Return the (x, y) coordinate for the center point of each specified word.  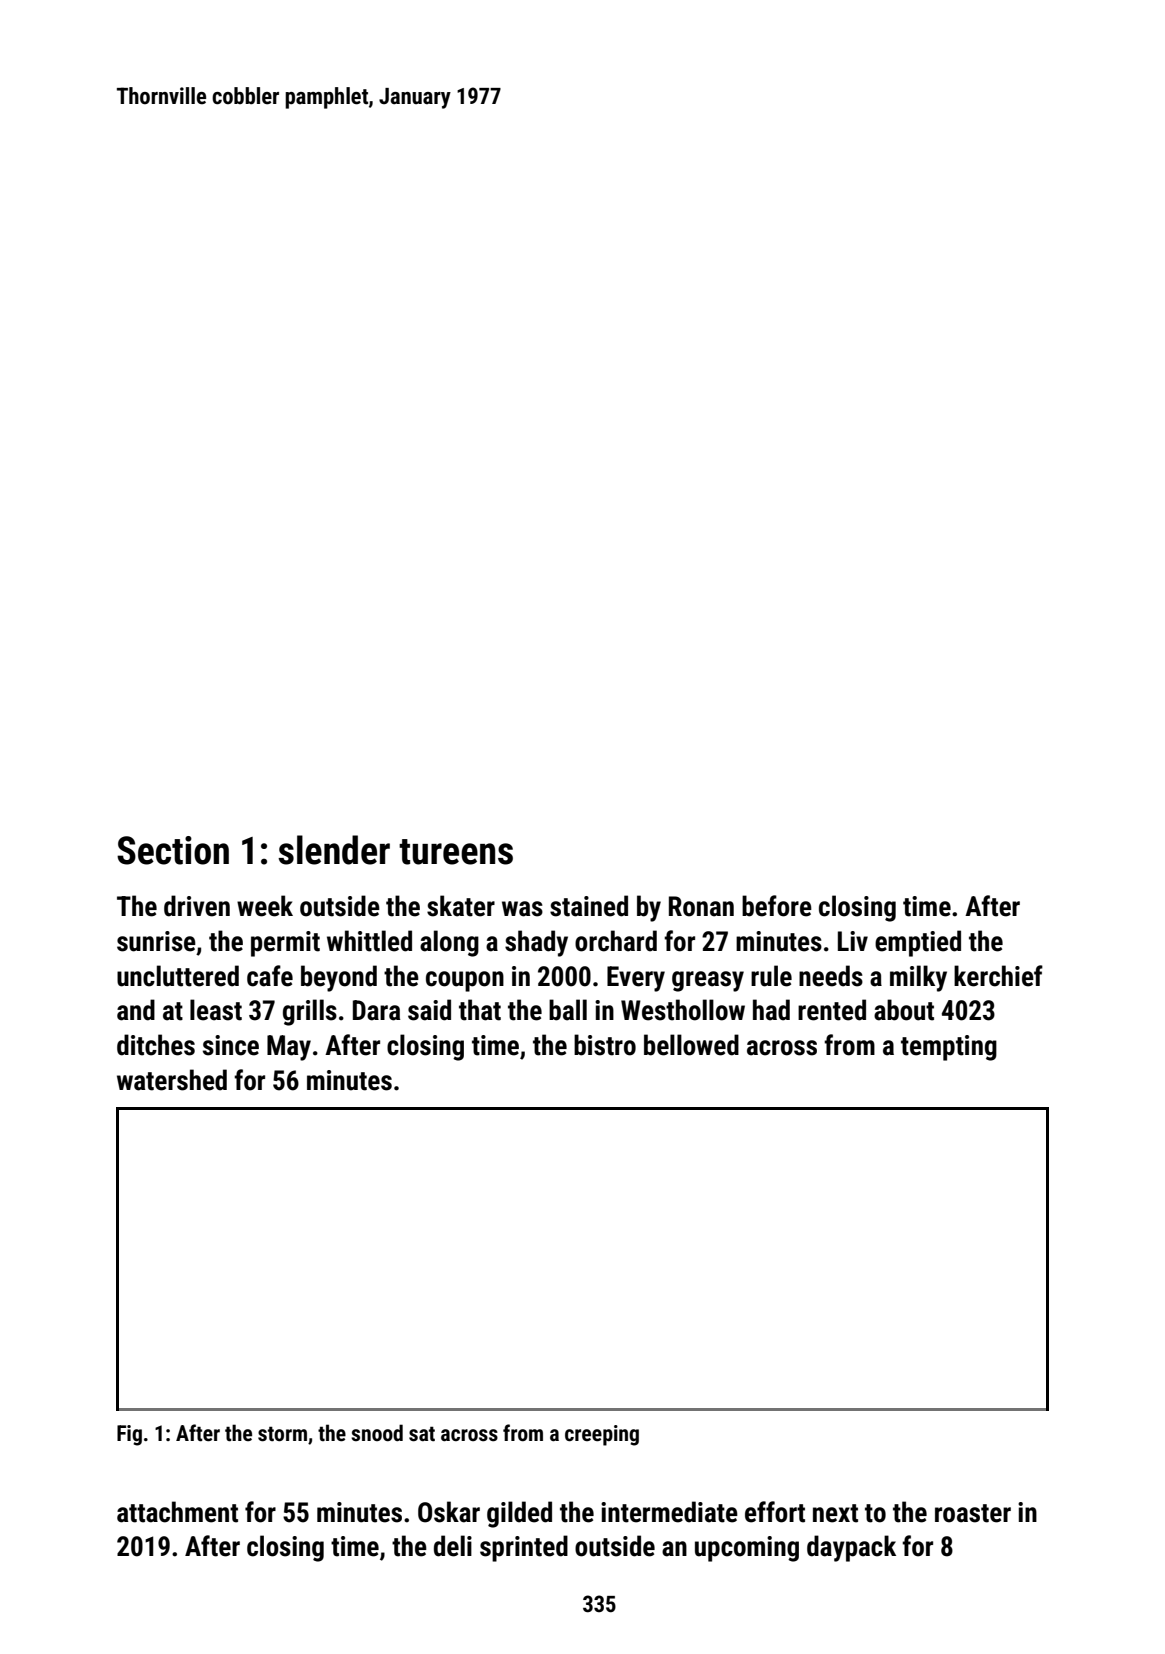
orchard (616, 941)
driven (197, 906)
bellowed (691, 1045)
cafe (270, 976)
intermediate (669, 1512)
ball (568, 1010)
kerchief (998, 976)
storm (282, 1434)
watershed (172, 1080)
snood (377, 1432)
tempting (949, 1048)
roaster (973, 1513)
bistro (605, 1045)
